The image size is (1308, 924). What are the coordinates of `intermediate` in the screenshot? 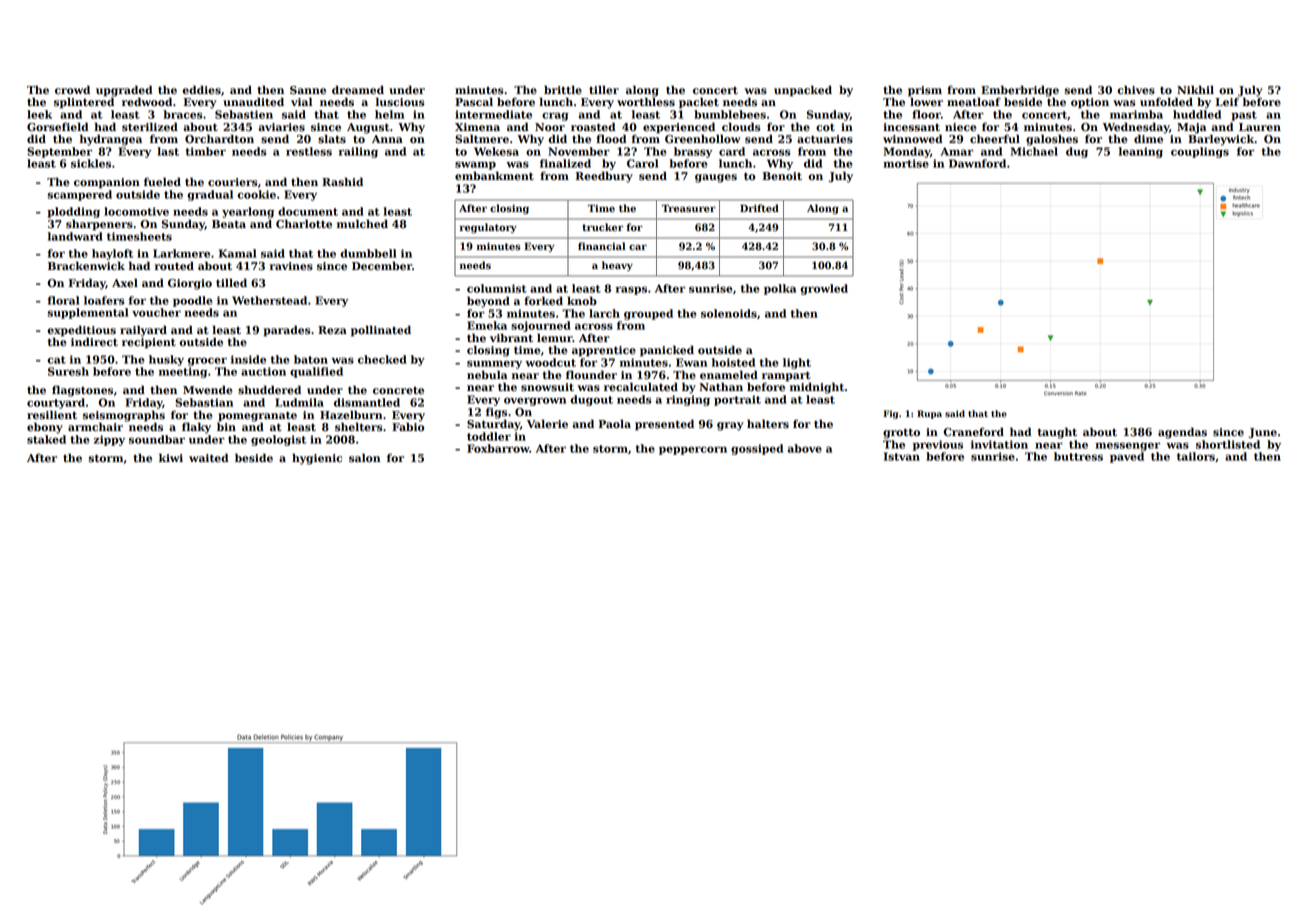 It's located at (493, 114).
